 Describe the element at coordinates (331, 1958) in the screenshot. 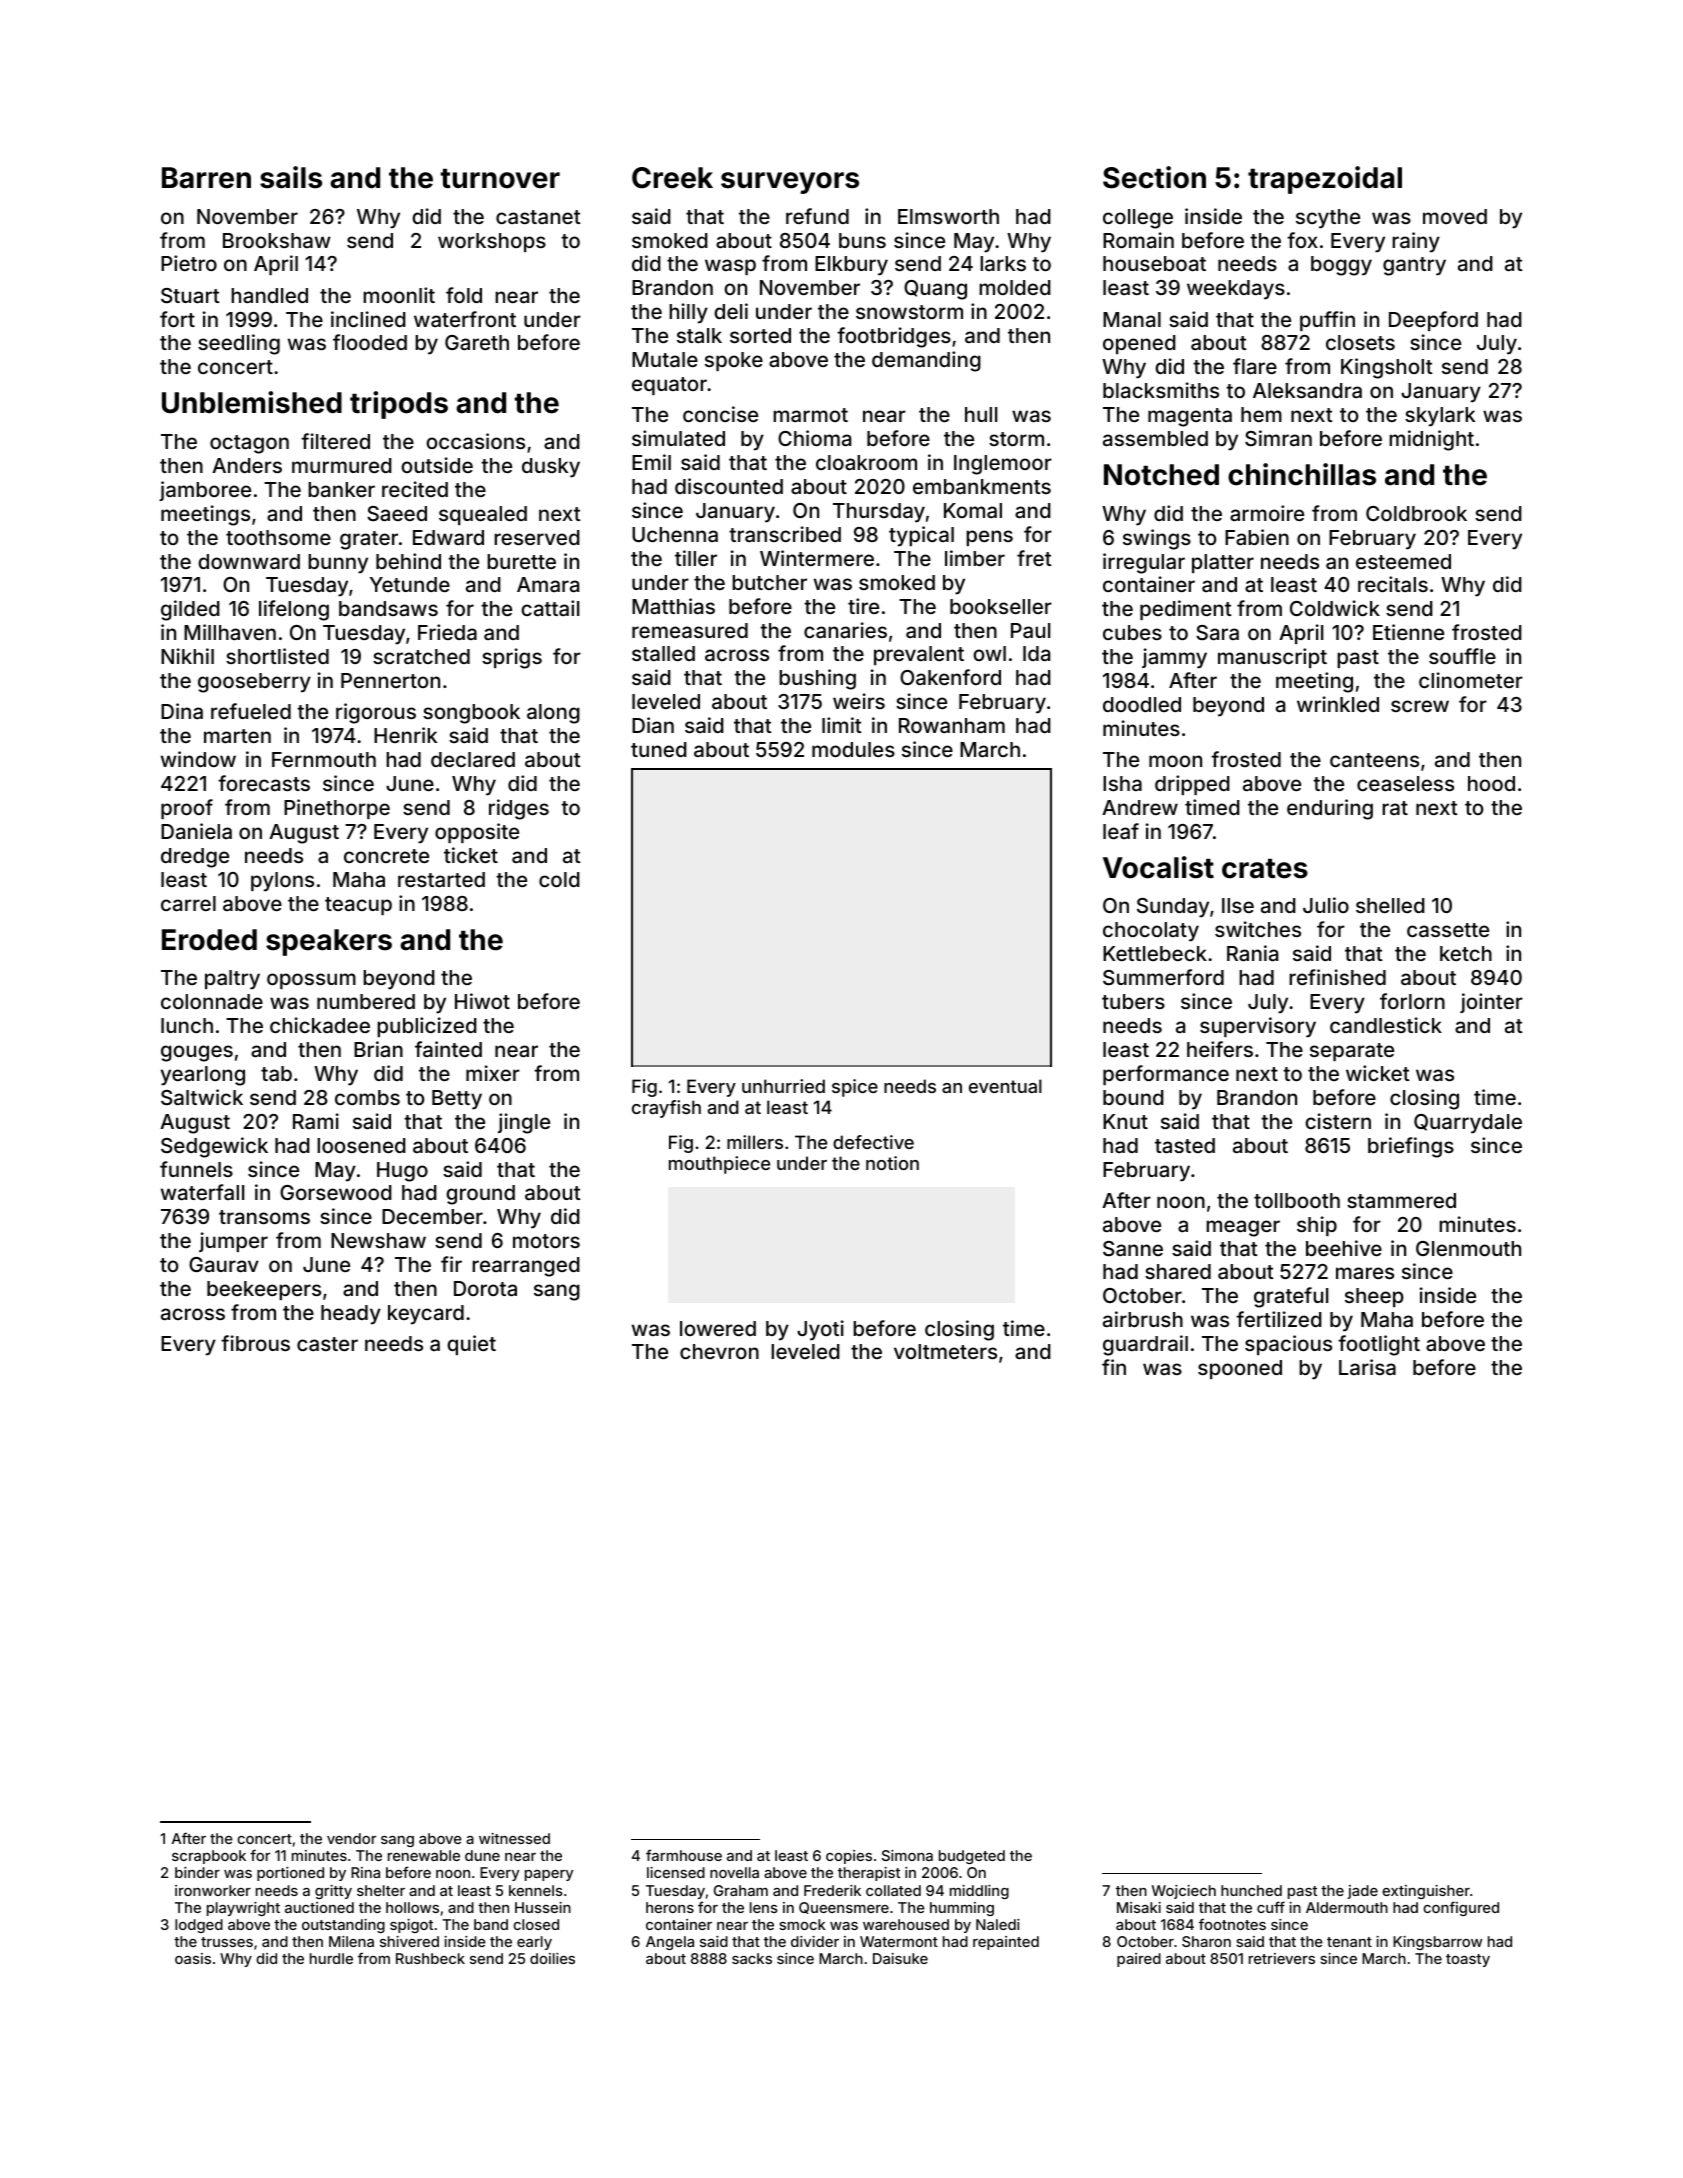

I see `hurdle` at that location.
